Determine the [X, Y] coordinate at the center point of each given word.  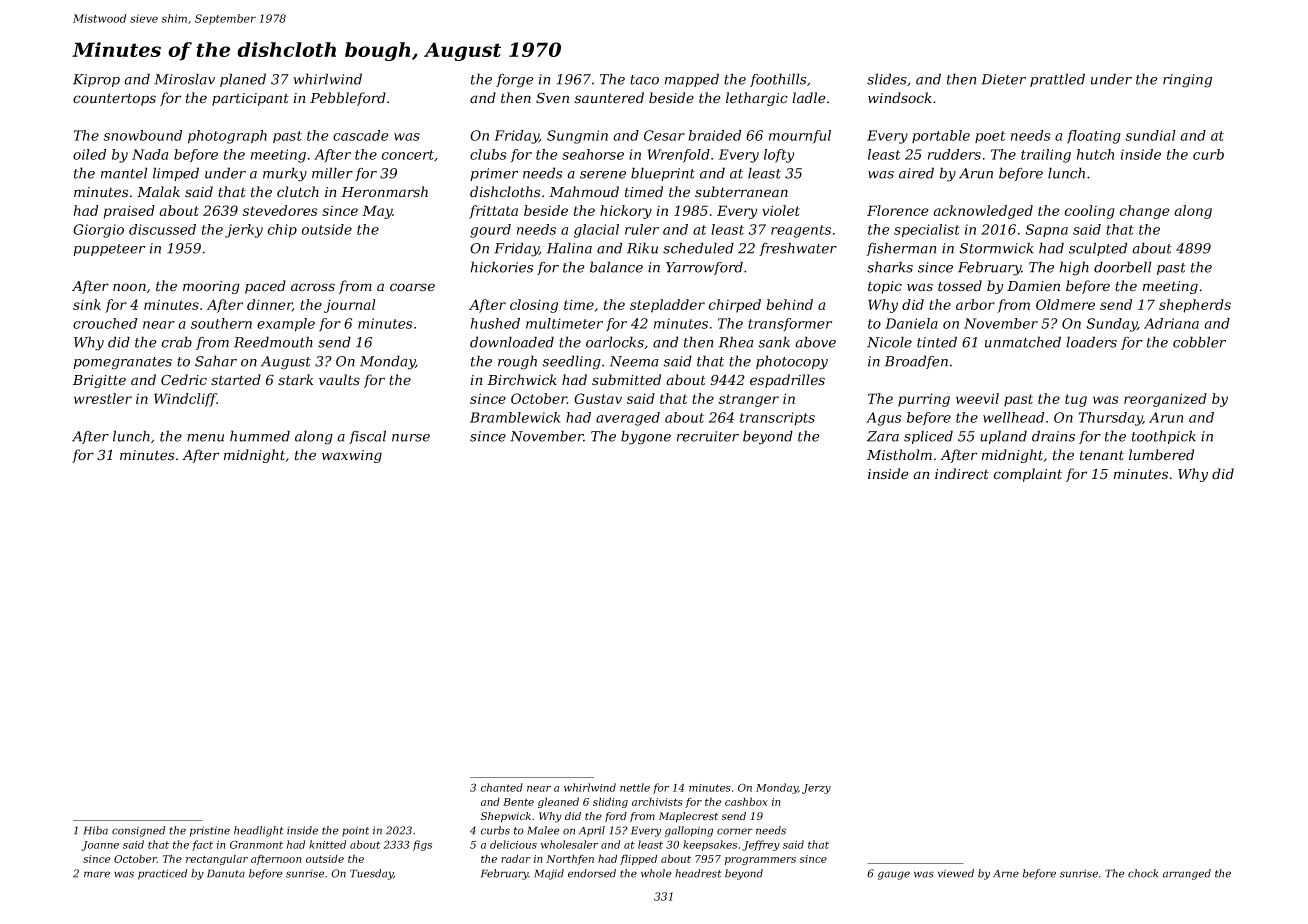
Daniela [911, 323]
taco [644, 80]
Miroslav [184, 79]
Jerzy [816, 789]
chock [1143, 873]
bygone [646, 437]
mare [97, 874]
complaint [1027, 475]
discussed [162, 229]
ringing [1187, 81]
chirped [735, 306]
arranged [1187, 874]
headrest [698, 873]
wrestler [103, 398]
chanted [502, 787]
